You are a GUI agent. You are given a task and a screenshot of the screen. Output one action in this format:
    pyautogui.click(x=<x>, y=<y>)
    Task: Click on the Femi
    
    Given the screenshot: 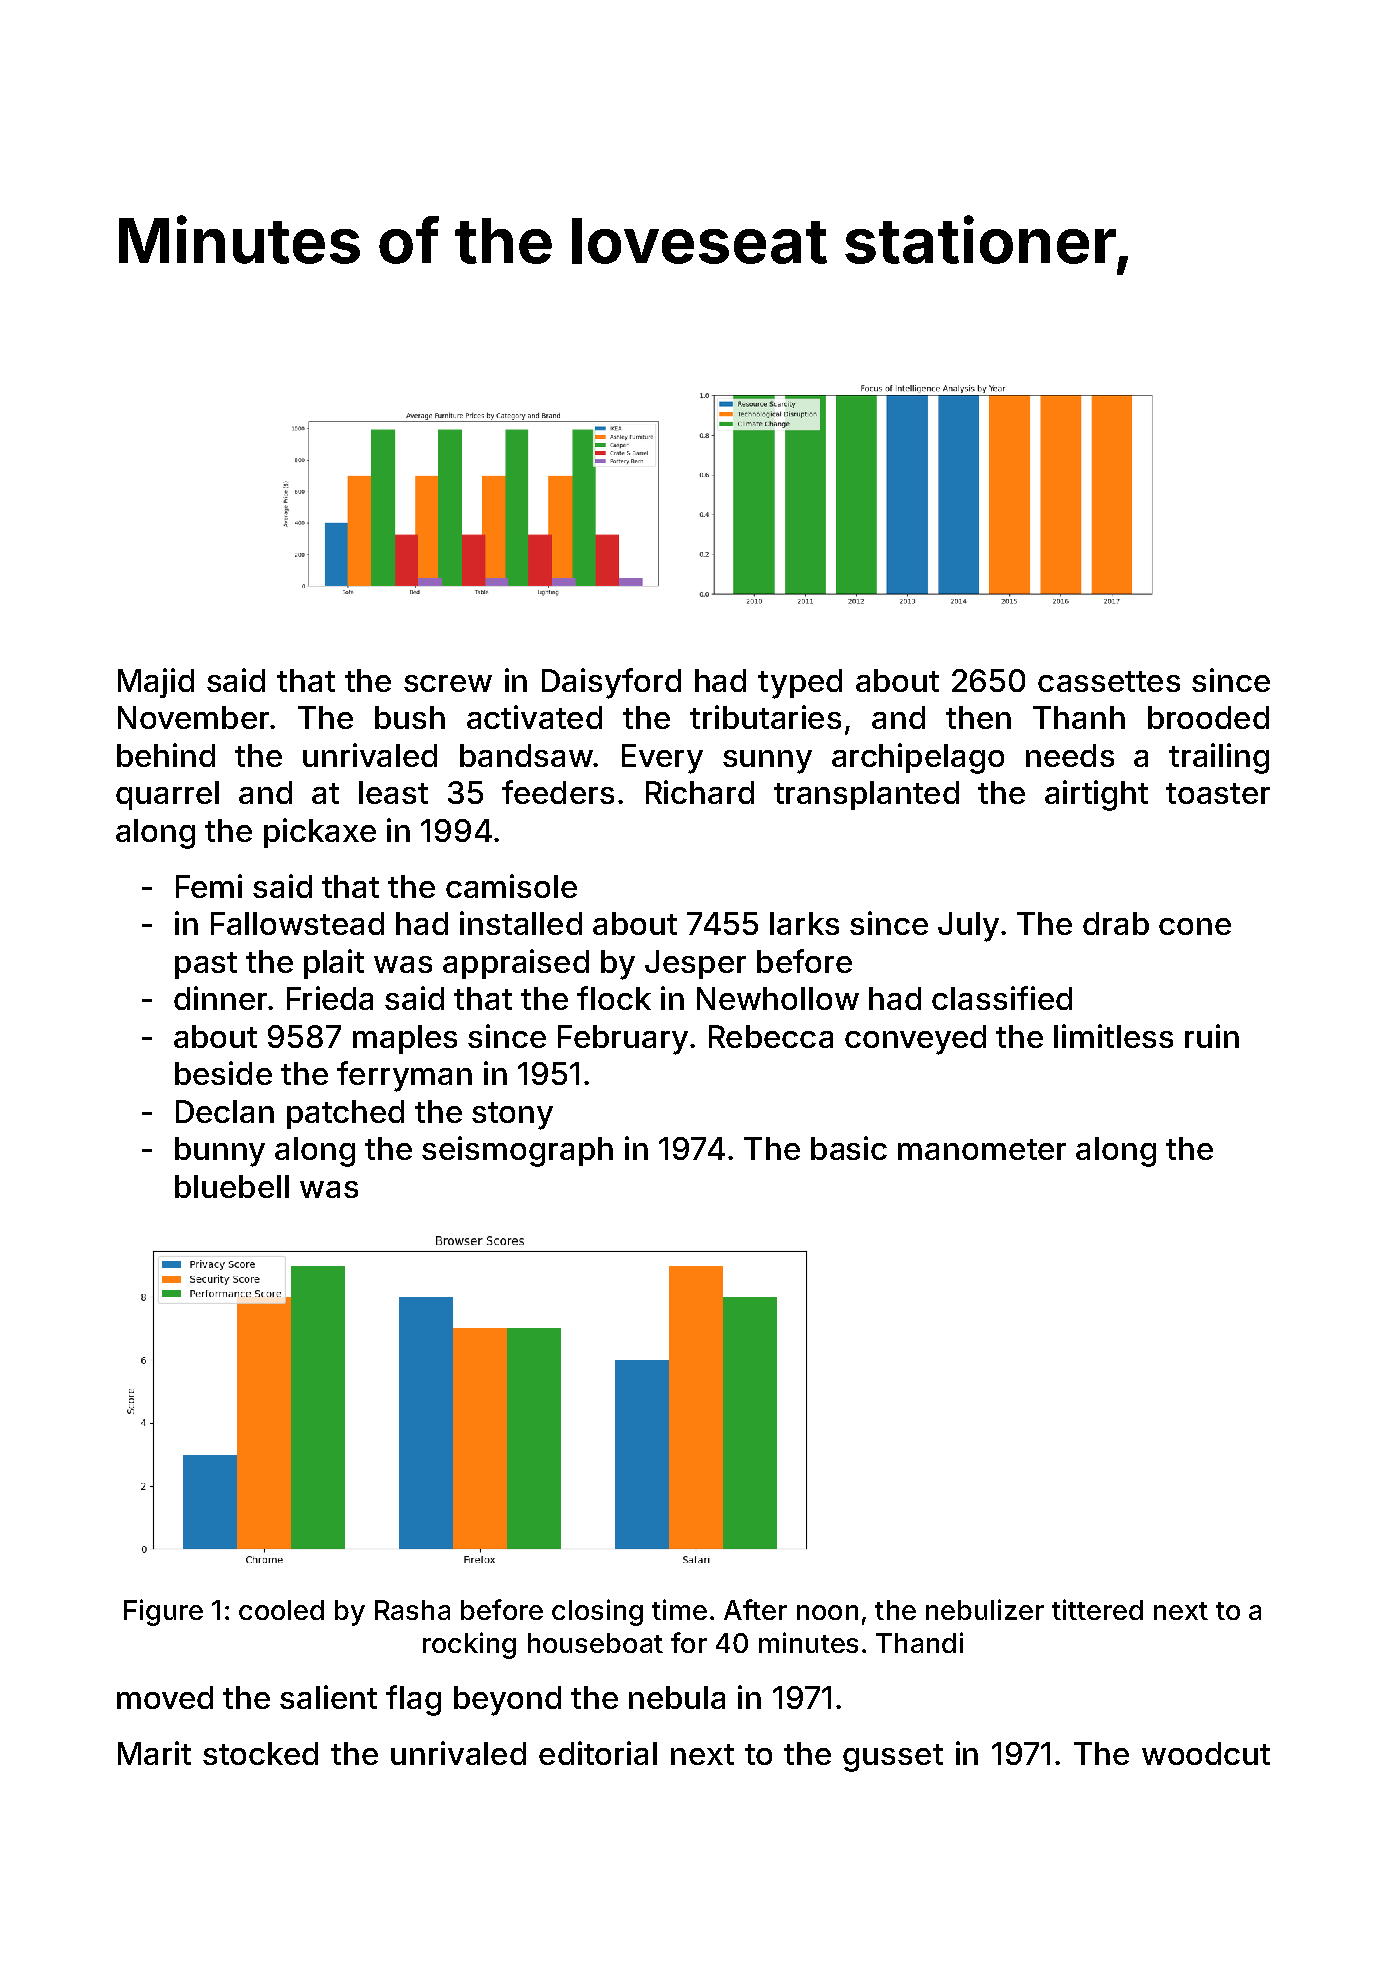 What is the action you would take?
    pyautogui.click(x=209, y=886)
